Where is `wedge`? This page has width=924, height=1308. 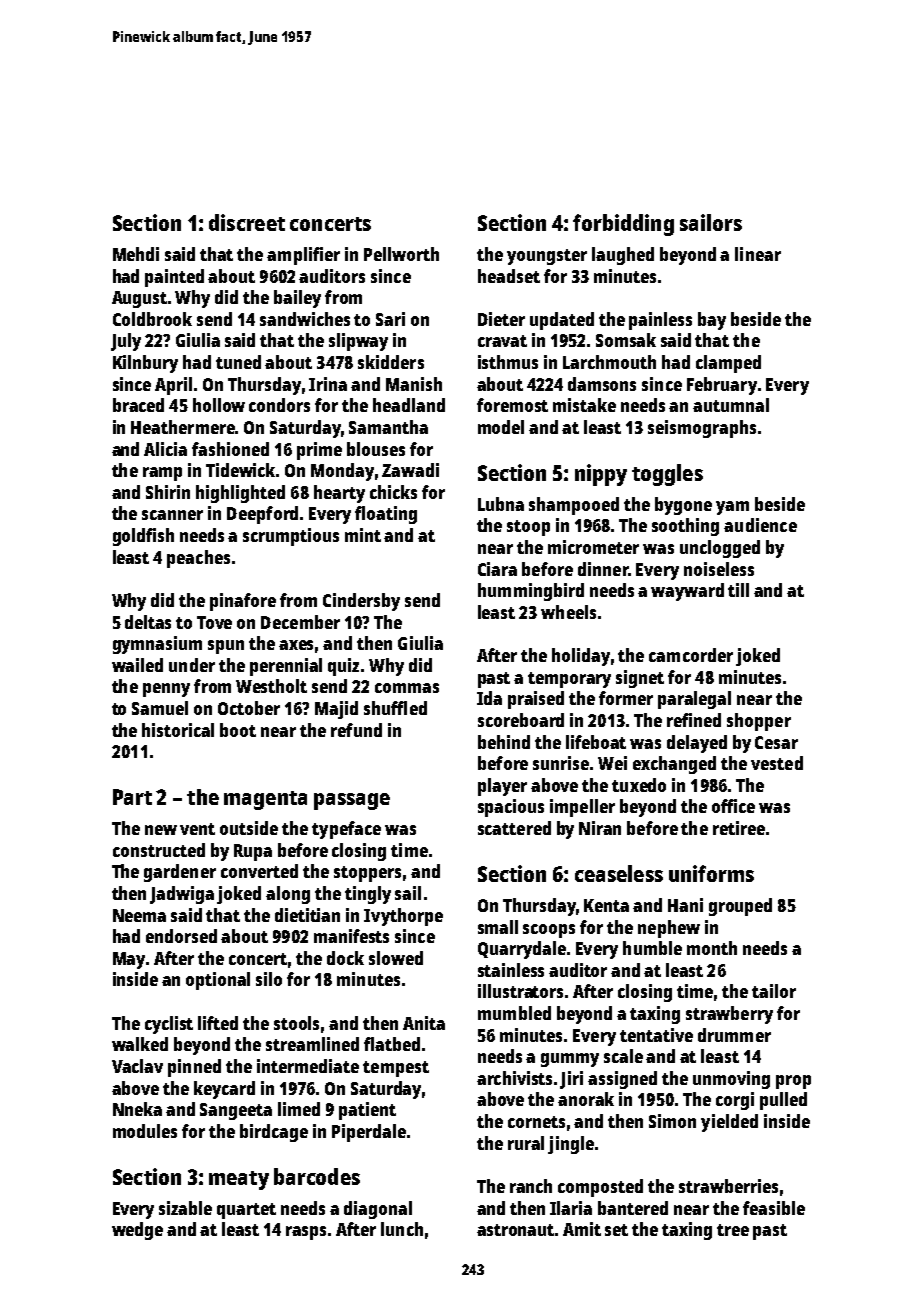 wedge is located at coordinates (137, 1231).
